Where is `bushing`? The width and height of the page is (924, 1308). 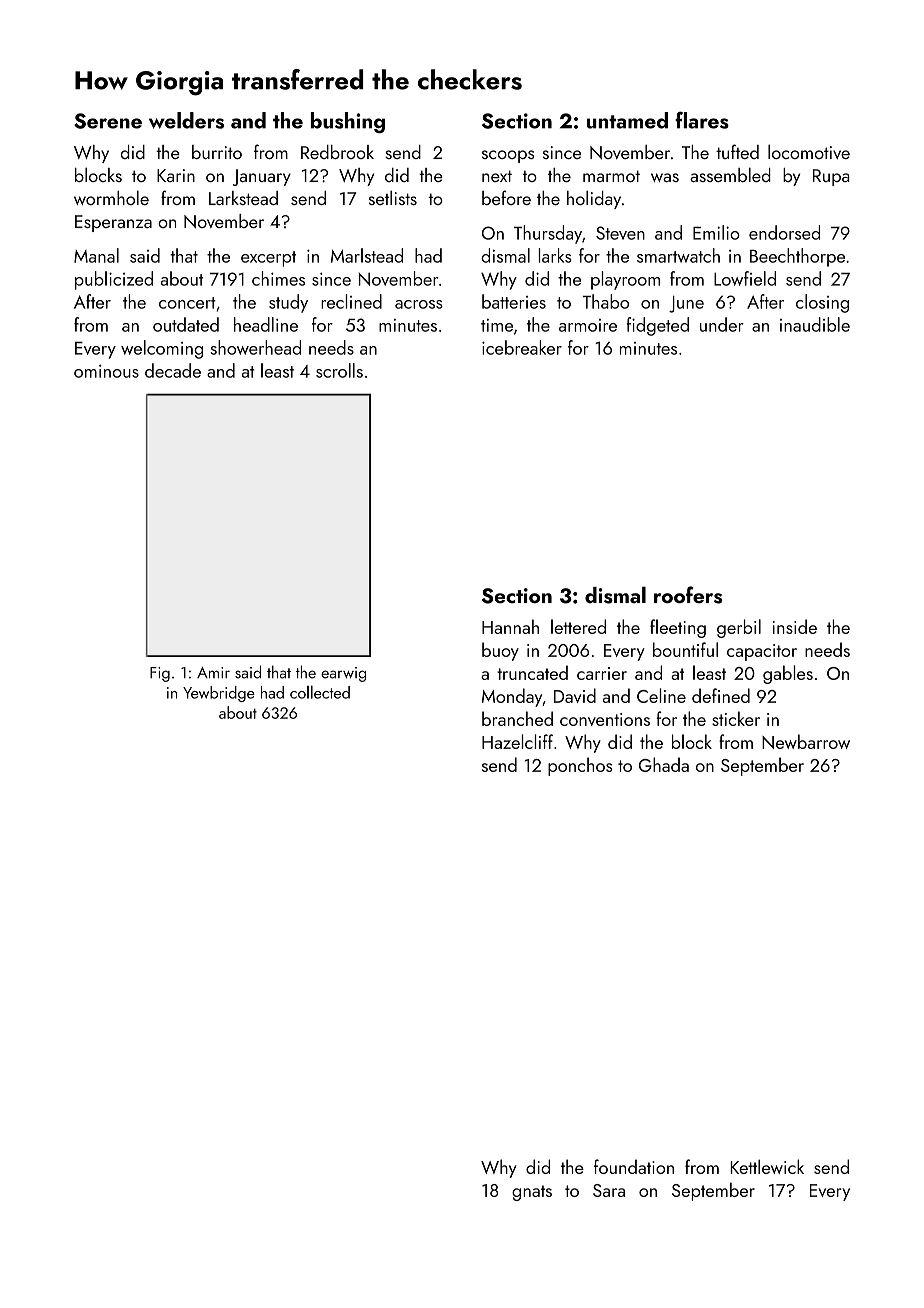 bushing is located at coordinates (348, 122).
